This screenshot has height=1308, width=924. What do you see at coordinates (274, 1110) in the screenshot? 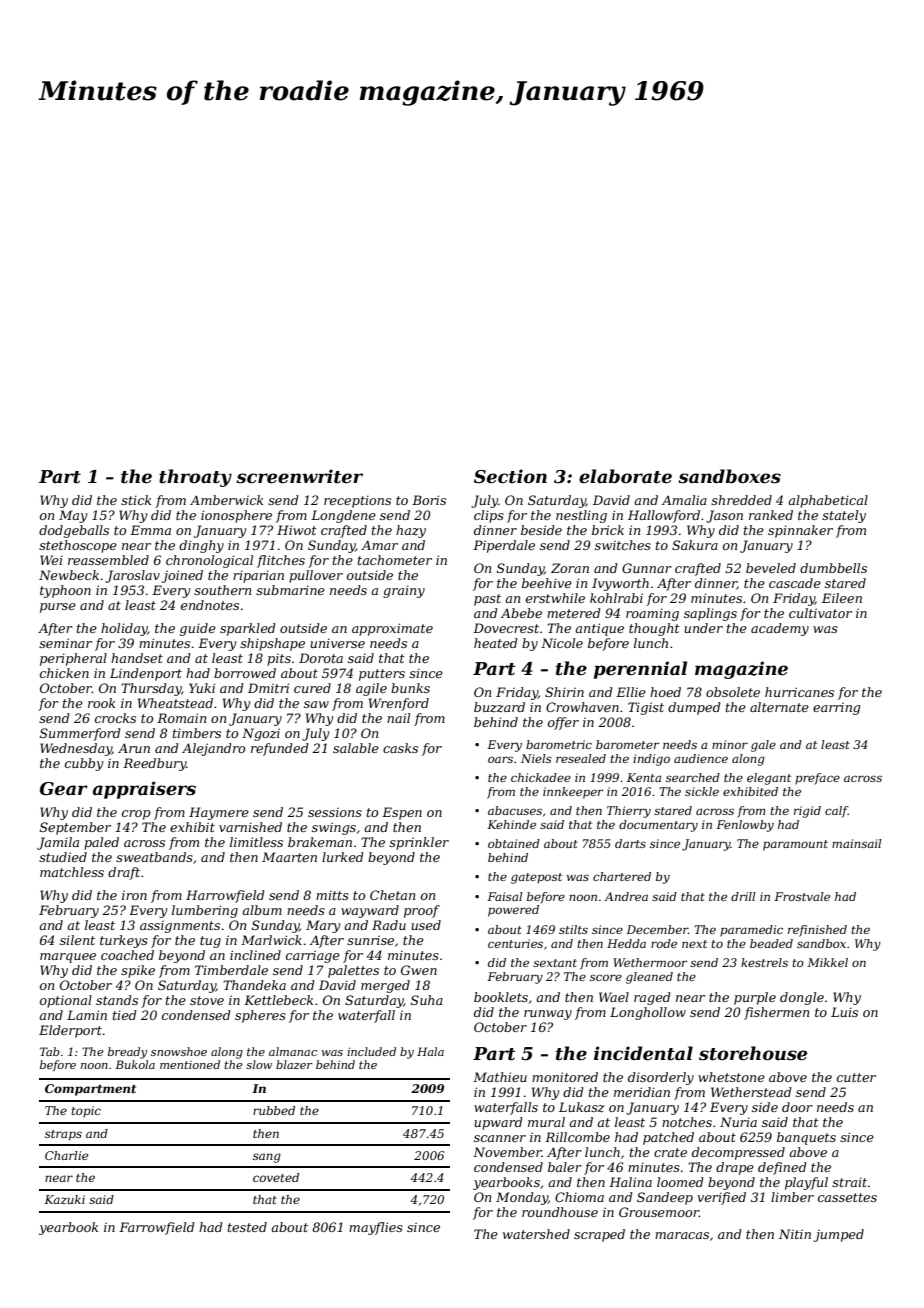
I see `rubbed` at bounding box center [274, 1110].
